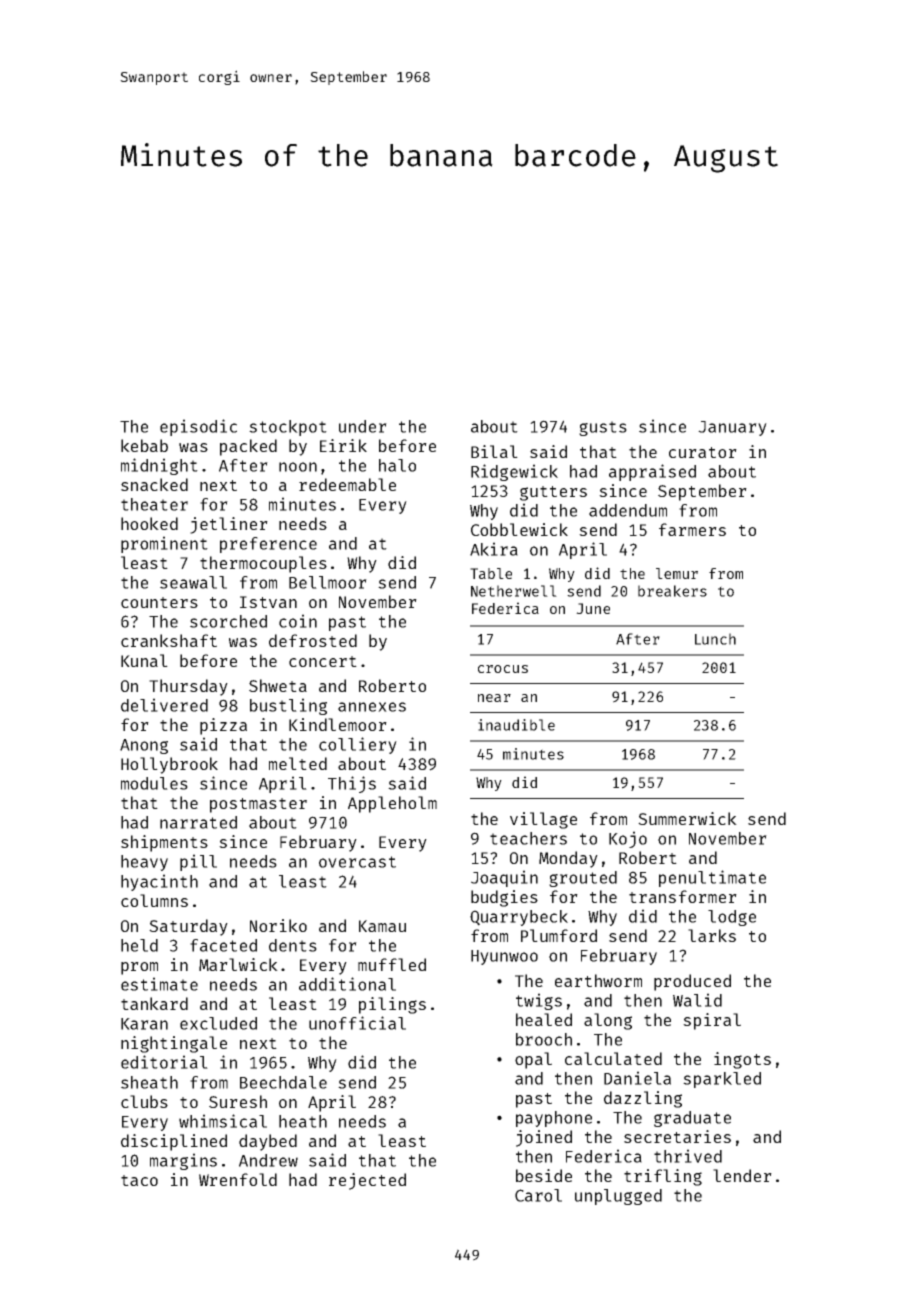 This document has height=1316, width=908. What do you see at coordinates (544, 1138) in the document?
I see `joined` at bounding box center [544, 1138].
